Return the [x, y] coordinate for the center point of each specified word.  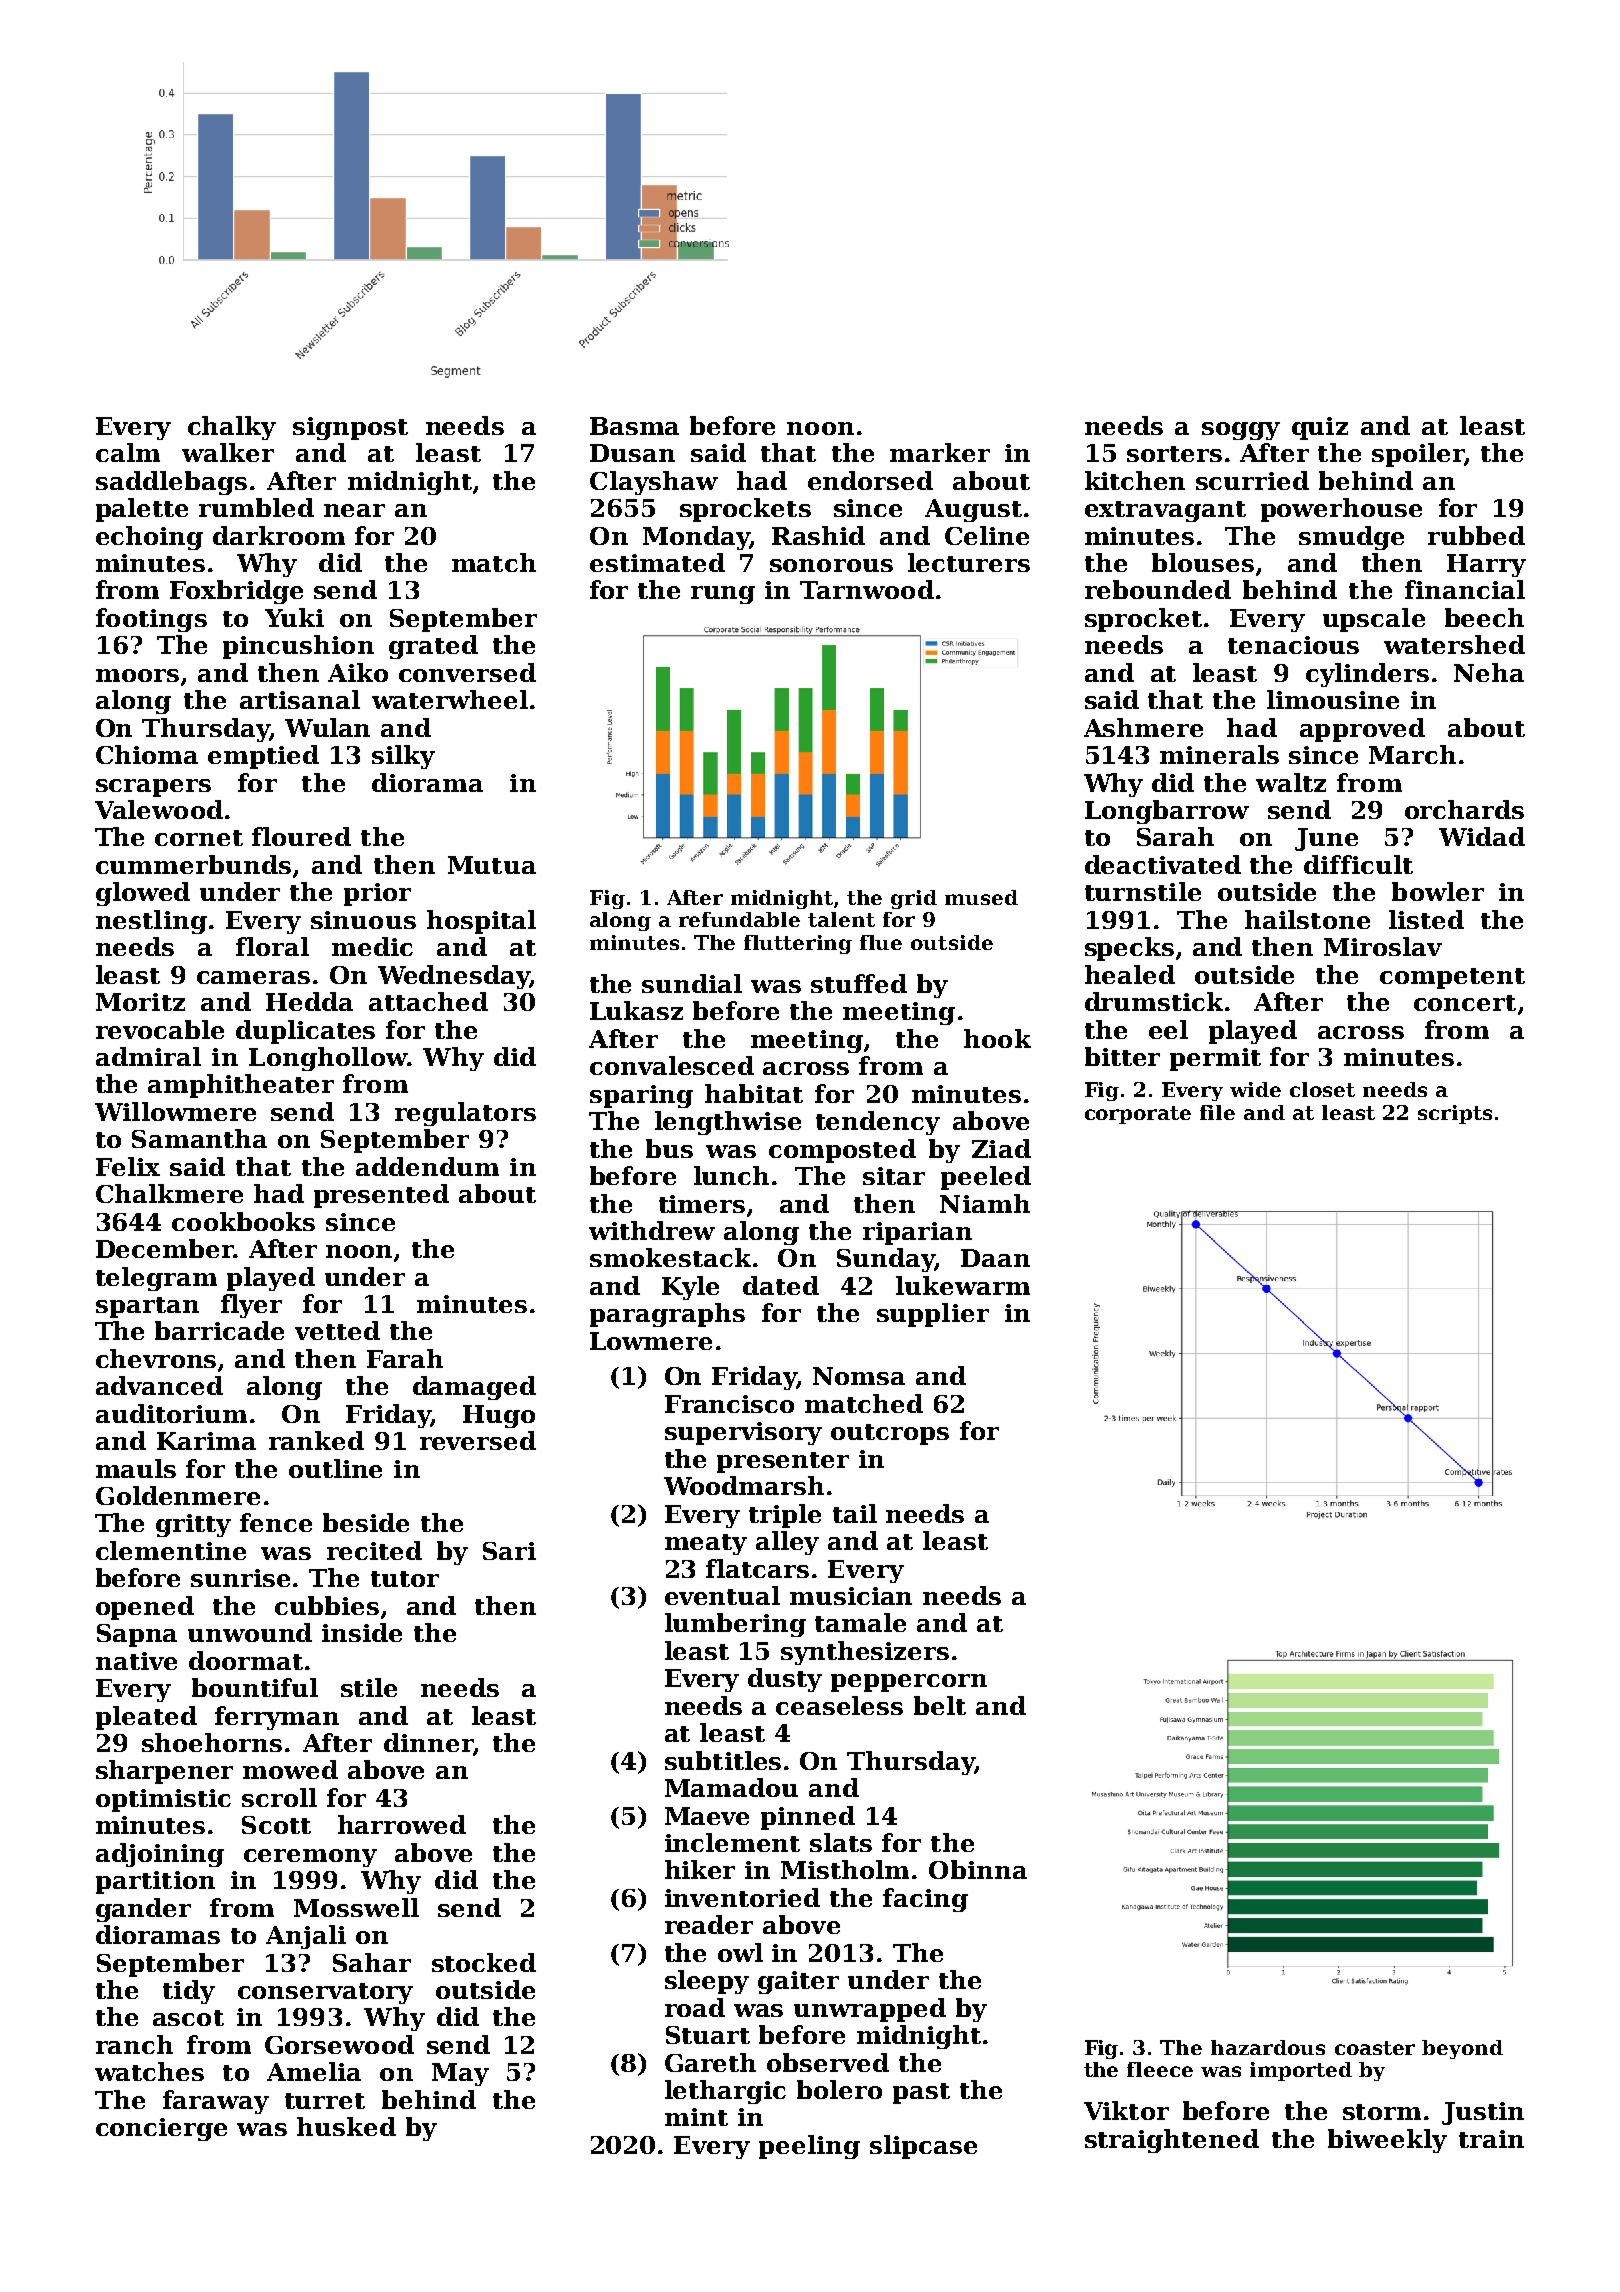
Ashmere [1143, 727]
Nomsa [859, 1376]
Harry [1486, 565]
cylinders [1367, 675]
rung [723, 595]
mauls [136, 1468]
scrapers [153, 788]
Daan [995, 1258]
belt [940, 1705]
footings [151, 620]
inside [362, 1632]
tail [855, 1513]
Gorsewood [339, 2044]
